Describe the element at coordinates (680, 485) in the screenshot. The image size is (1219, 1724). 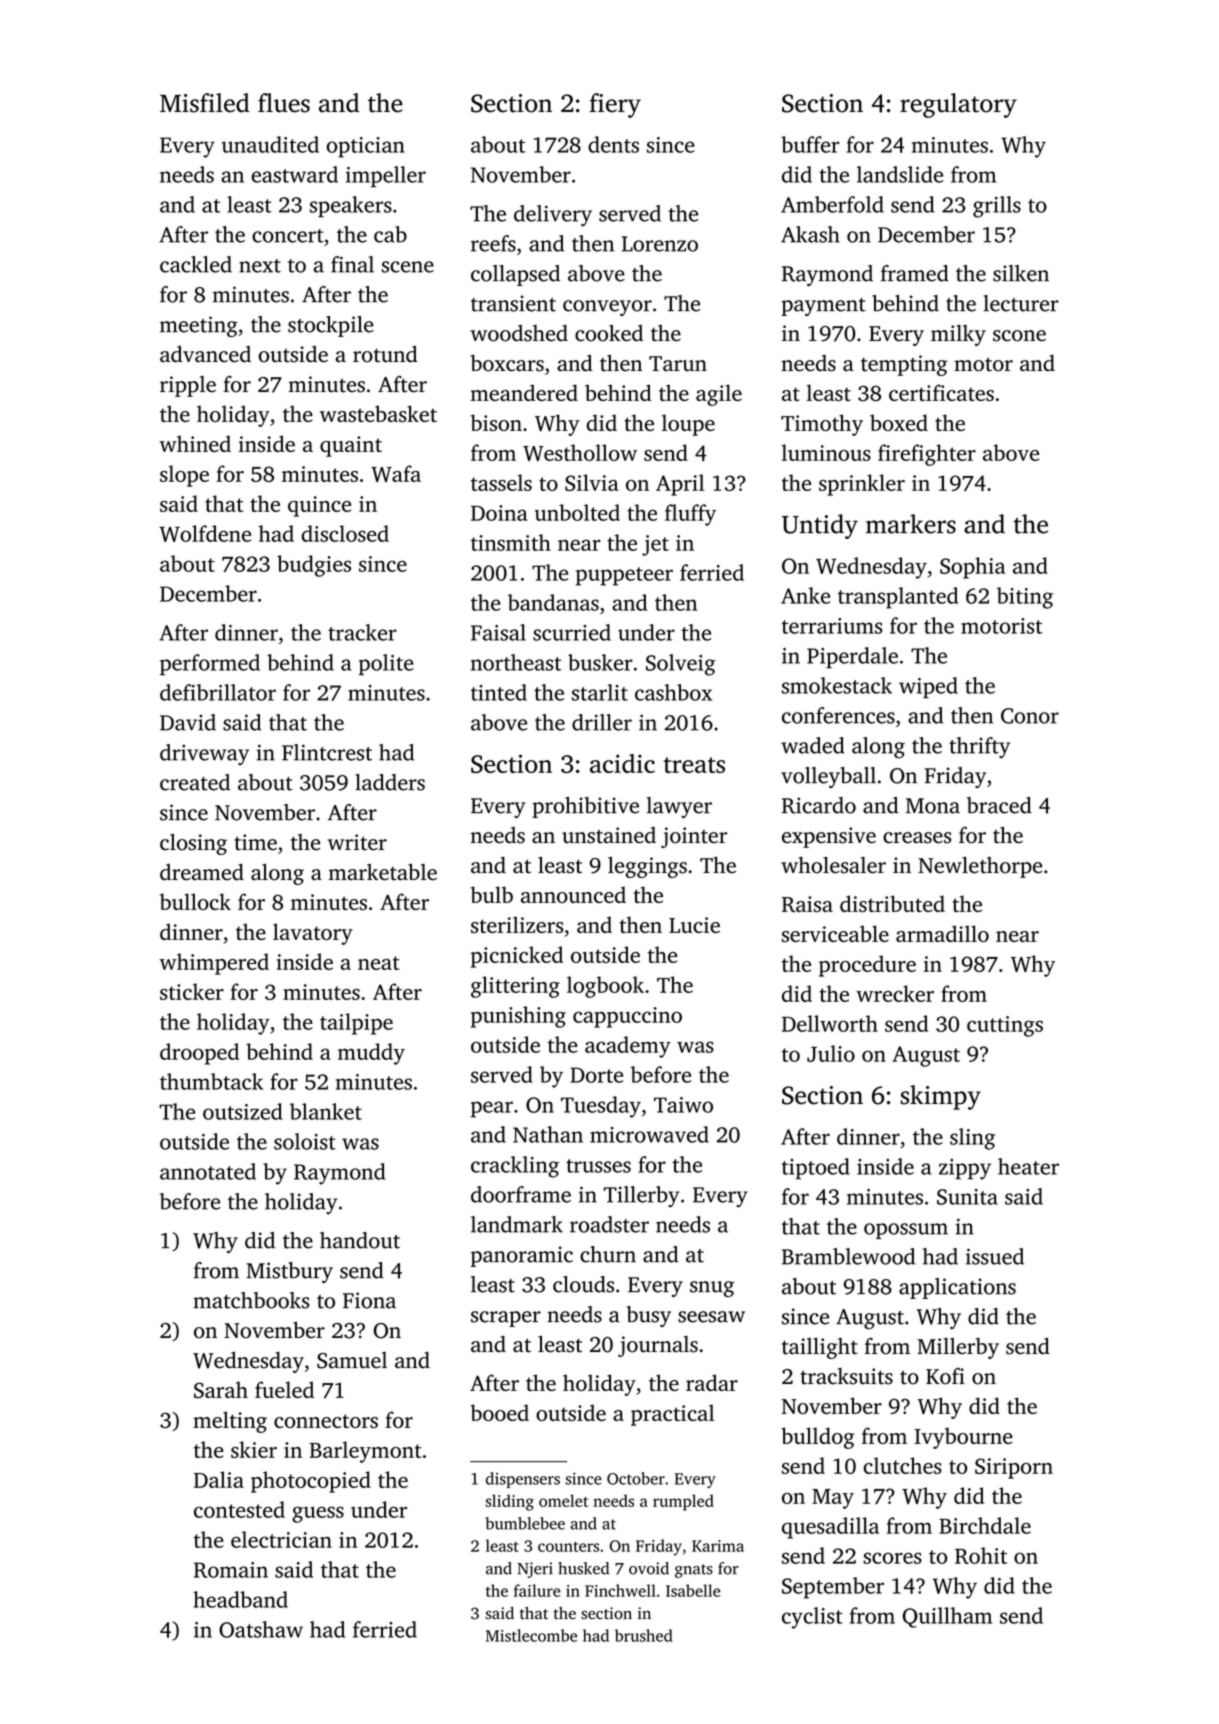
I see `April` at that location.
